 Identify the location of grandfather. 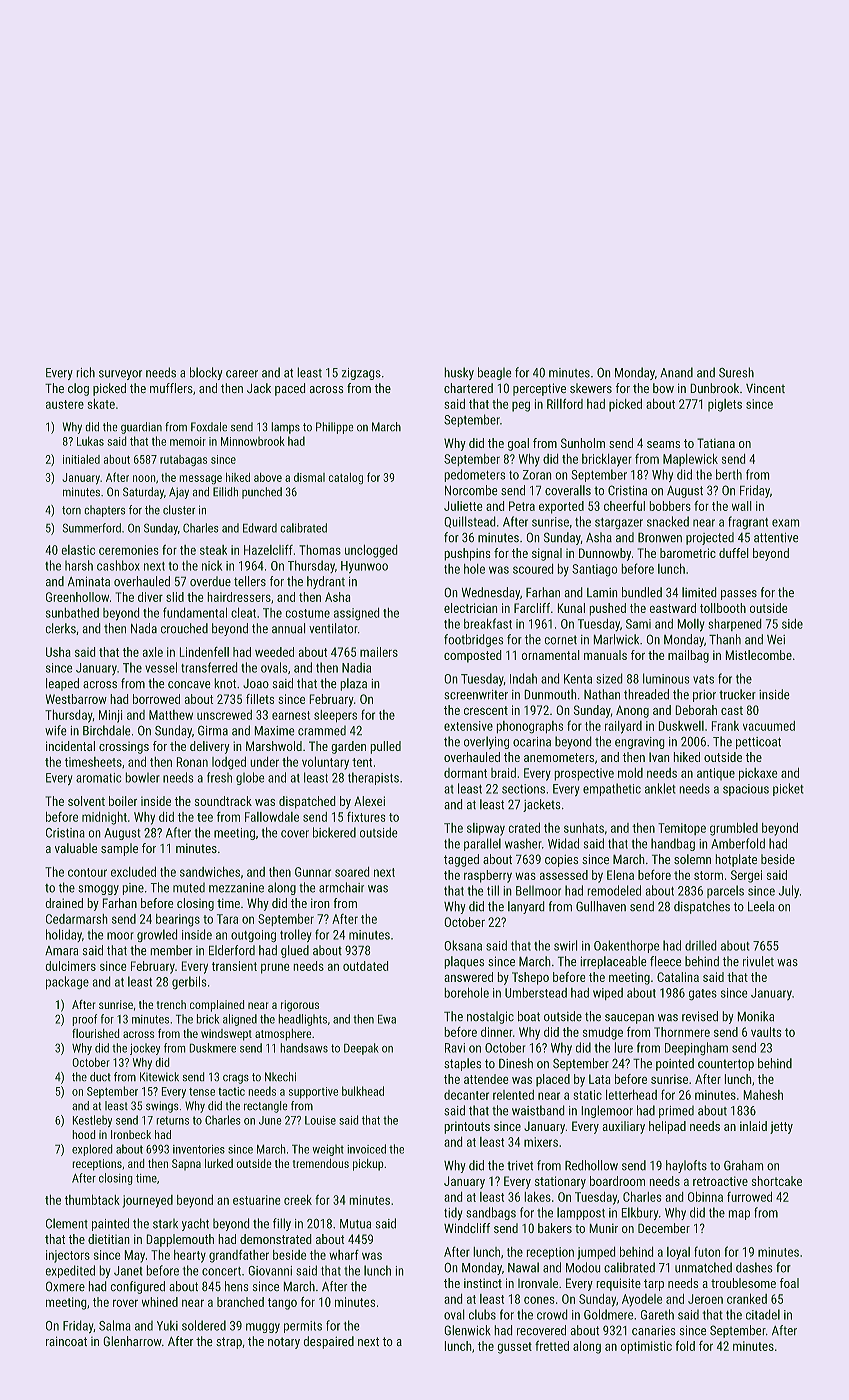
(239, 1256).
